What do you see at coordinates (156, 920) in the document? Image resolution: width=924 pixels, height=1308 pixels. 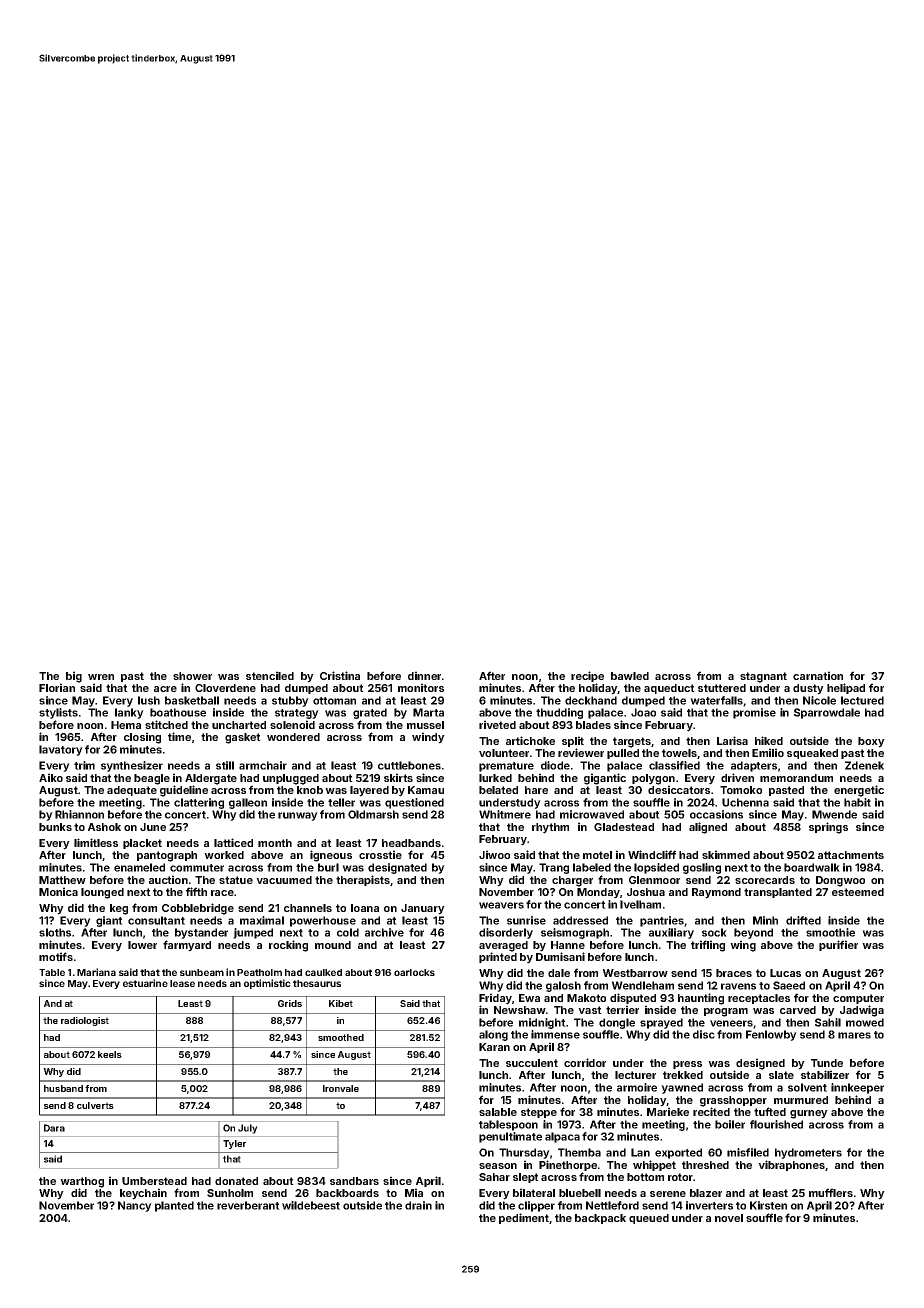 I see `consultant` at bounding box center [156, 920].
